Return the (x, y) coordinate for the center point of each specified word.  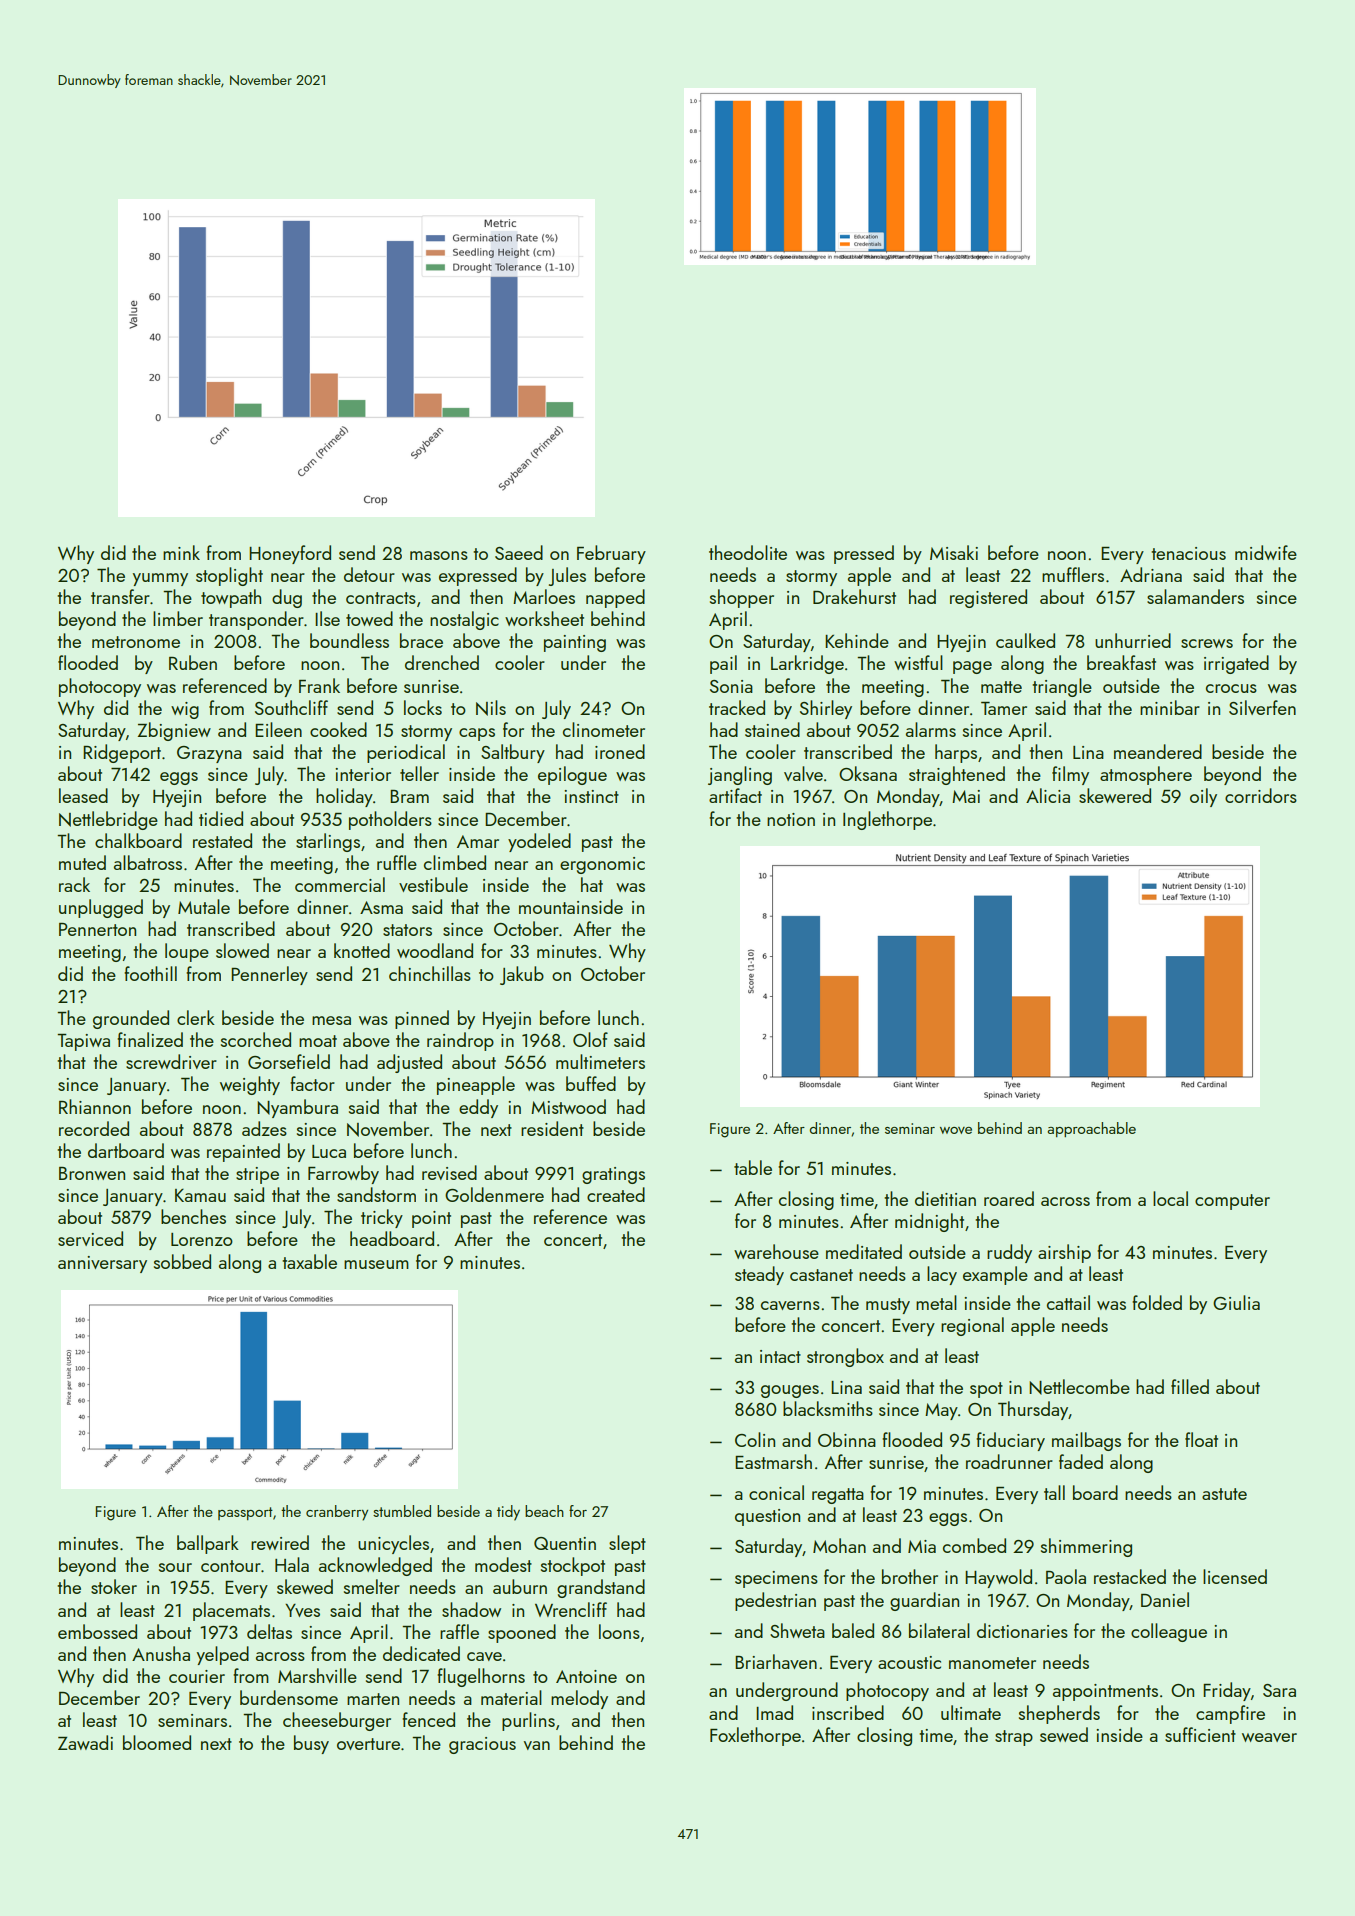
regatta (838, 1496)
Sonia (731, 686)
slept (627, 1544)
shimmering (1086, 1547)
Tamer (1004, 708)
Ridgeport (122, 753)
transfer (120, 596)
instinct (591, 796)
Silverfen (1262, 707)
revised (449, 1172)
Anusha (161, 1653)
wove (956, 1130)
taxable (309, 1261)
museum (376, 1264)
